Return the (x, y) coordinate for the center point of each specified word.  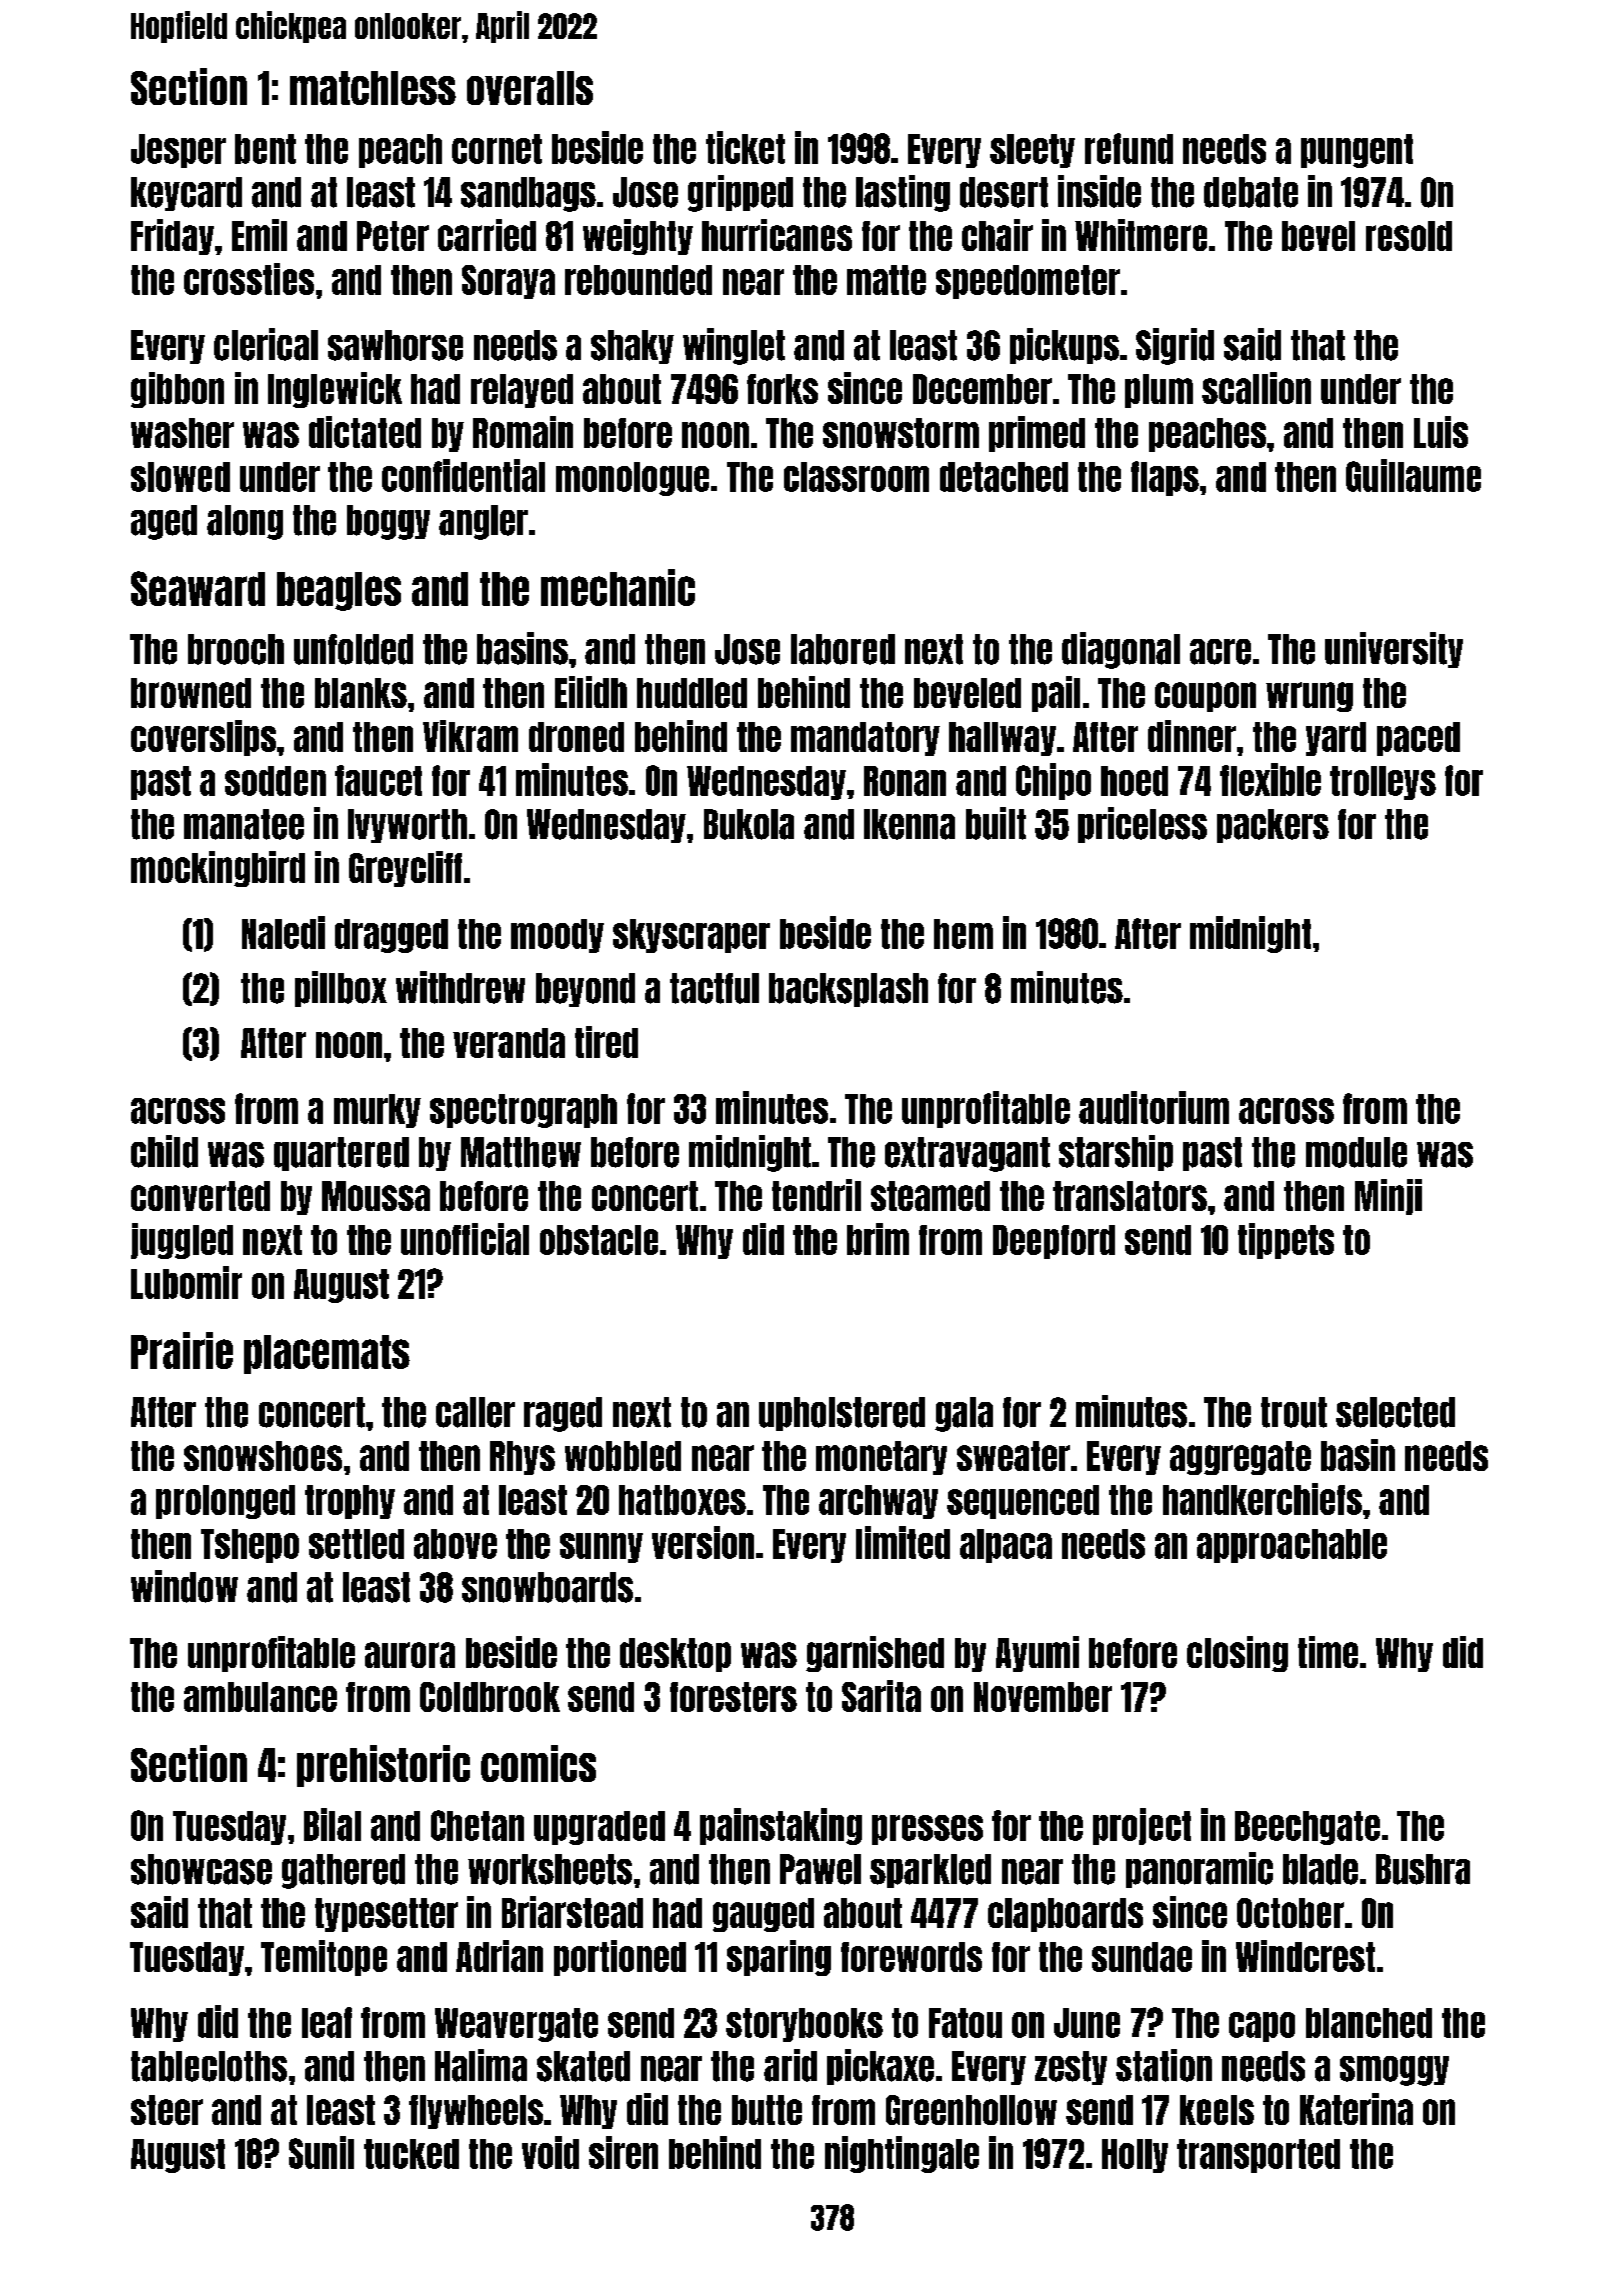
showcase (201, 1869)
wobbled (623, 1456)
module (1356, 1152)
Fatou (965, 2023)
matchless (373, 88)
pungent (1357, 151)
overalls (530, 88)
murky (377, 1111)
